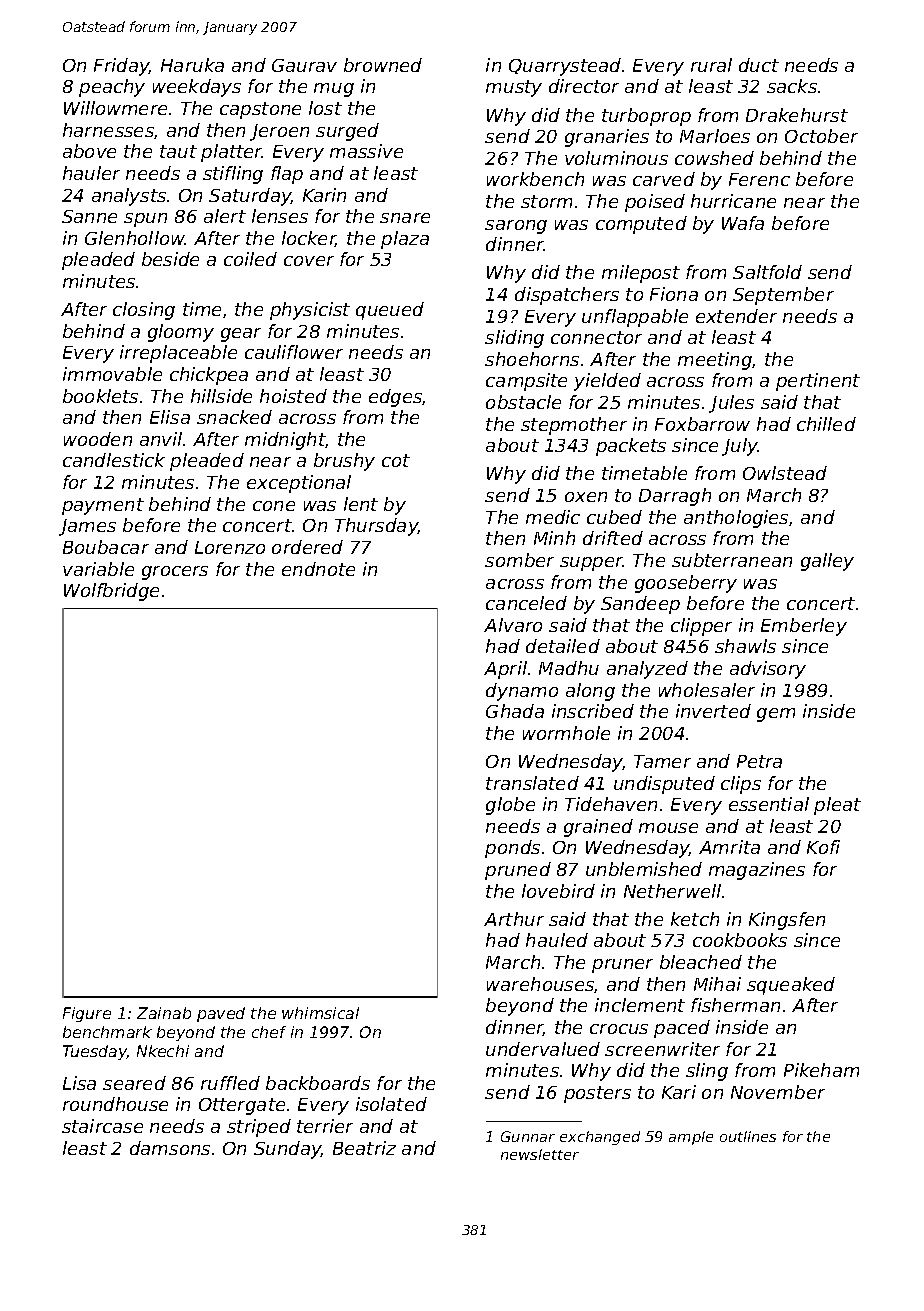 Image resolution: width=924 pixels, height=1311 pixels. I want to click on Friday, so click(122, 67).
